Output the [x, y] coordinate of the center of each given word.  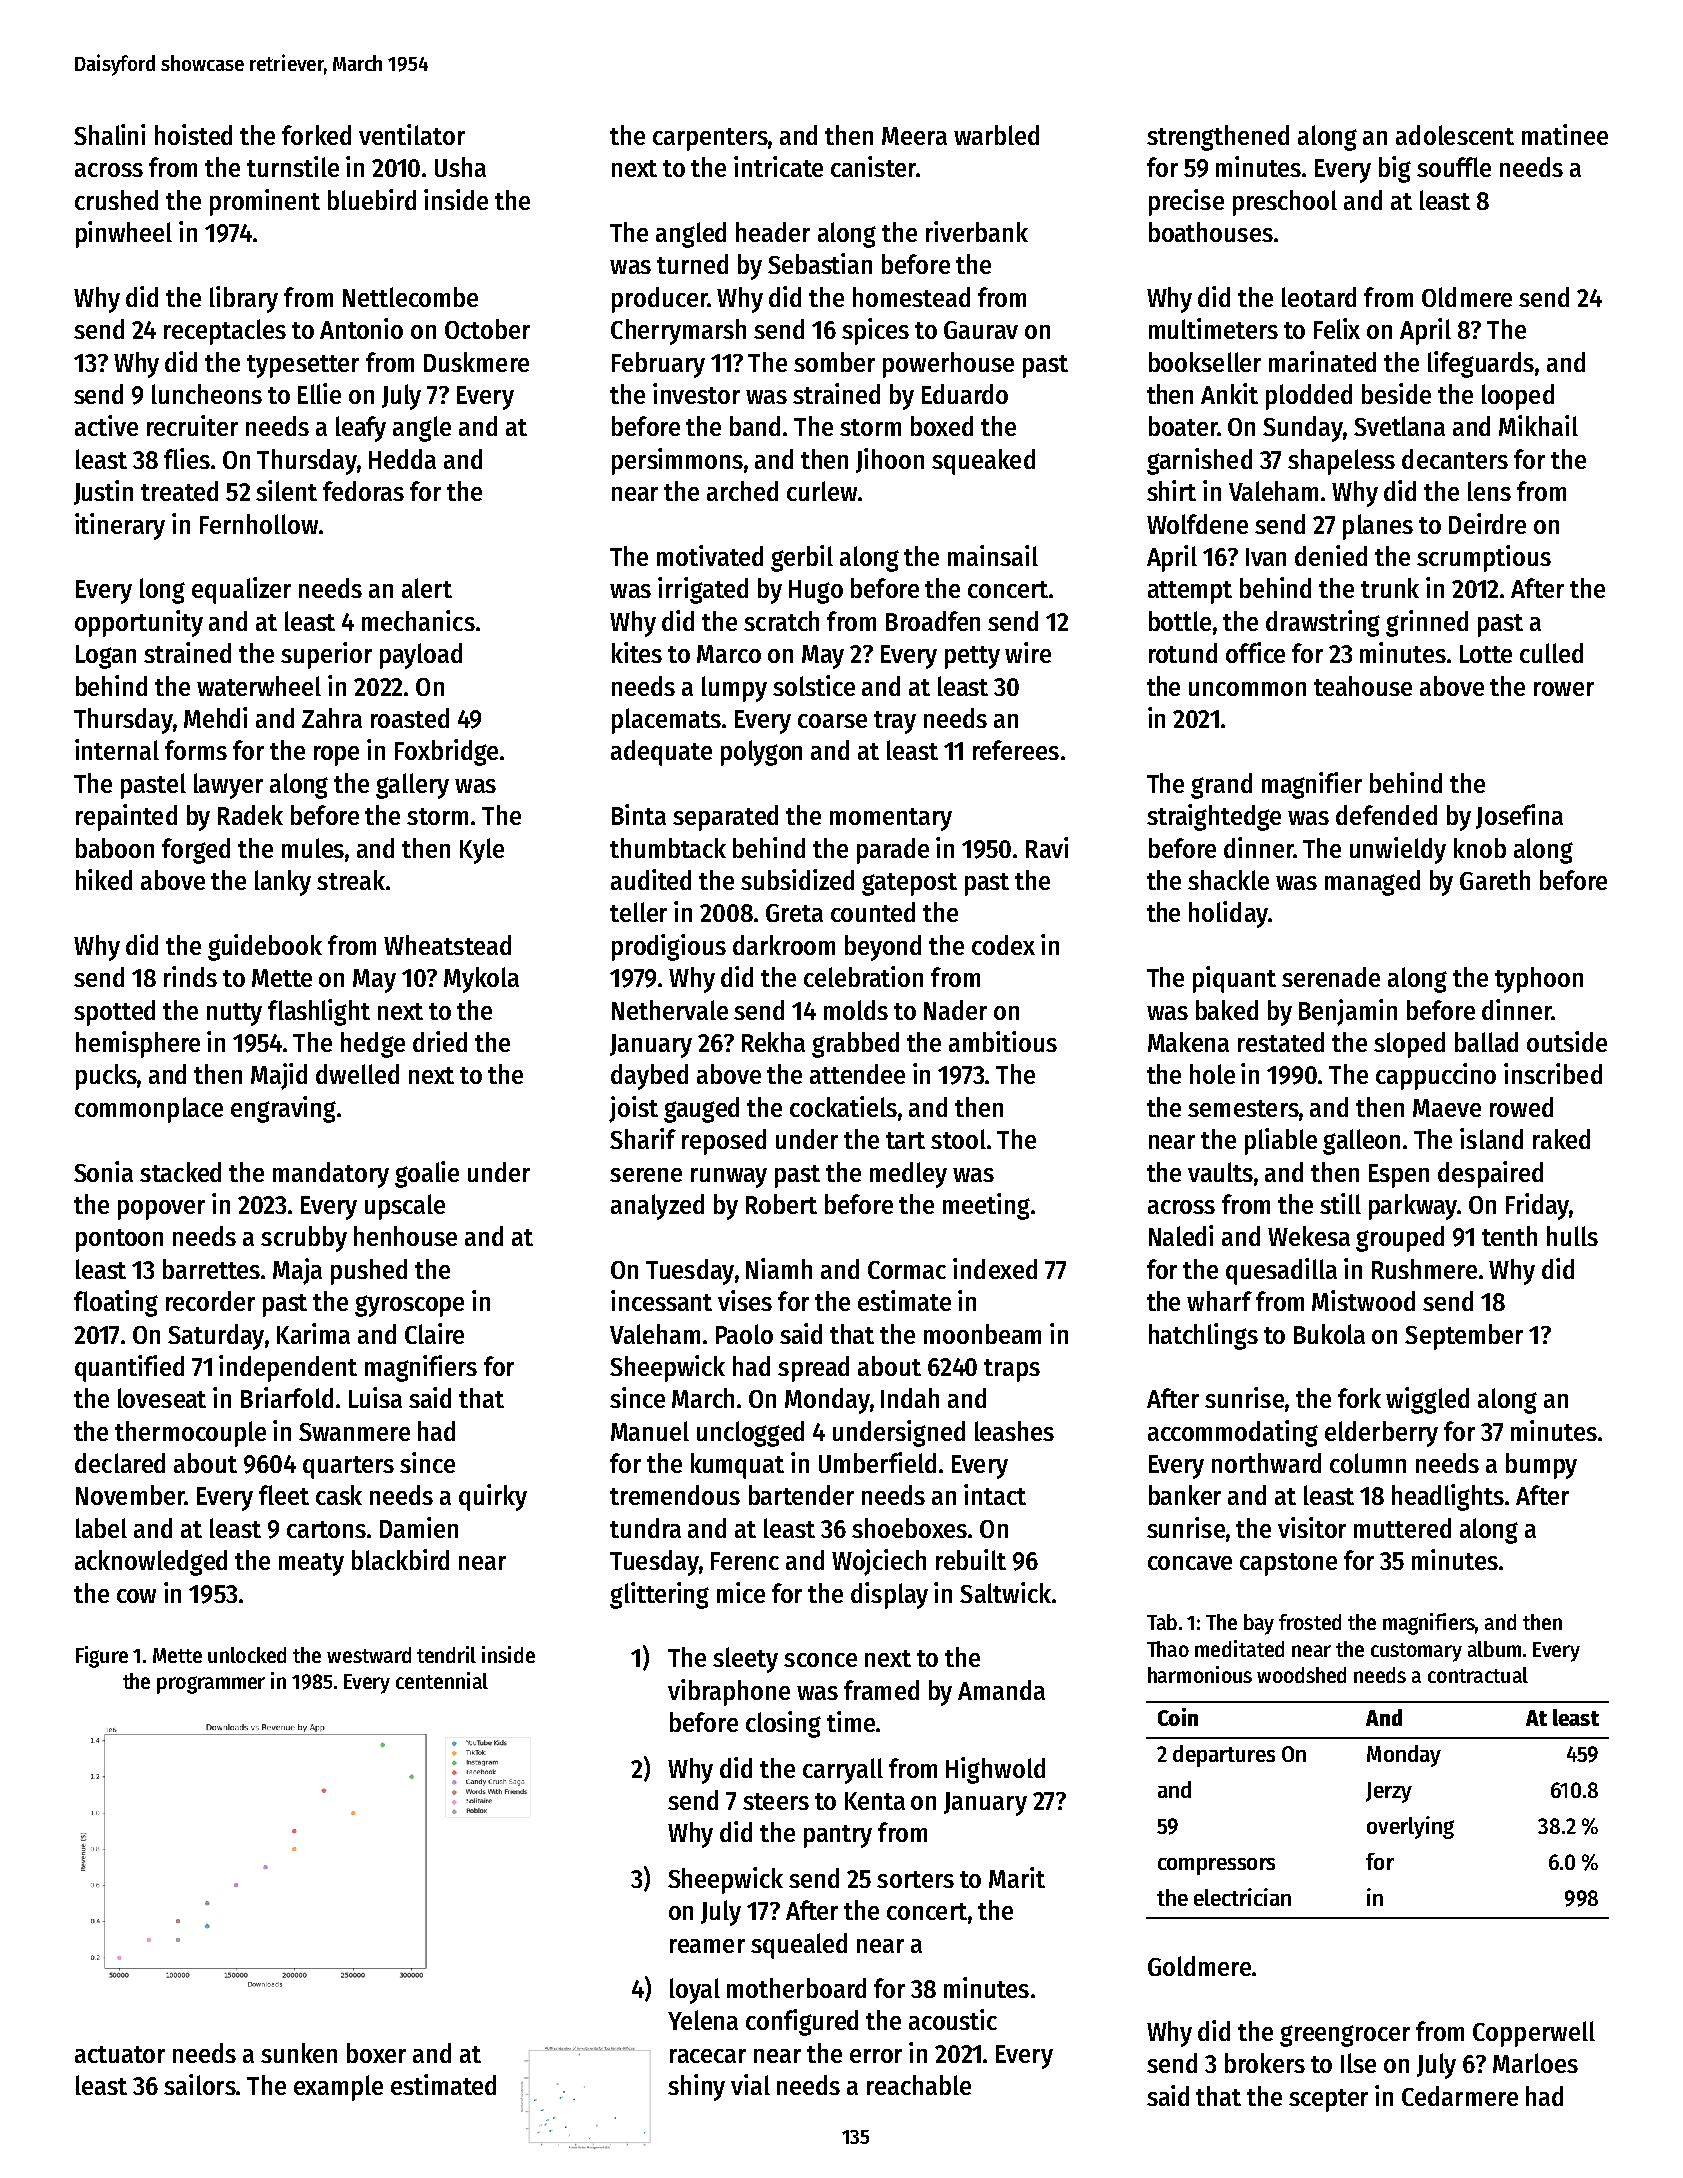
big [1395, 169]
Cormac [907, 1270]
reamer [707, 1946]
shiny [696, 2087]
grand [1221, 786]
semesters [1243, 1108]
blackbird [400, 1559]
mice [741, 1592]
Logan [106, 657]
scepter [1328, 2100]
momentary [891, 819]
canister [873, 166]
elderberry [1381, 1434]
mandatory [331, 1175]
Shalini [109, 134]
